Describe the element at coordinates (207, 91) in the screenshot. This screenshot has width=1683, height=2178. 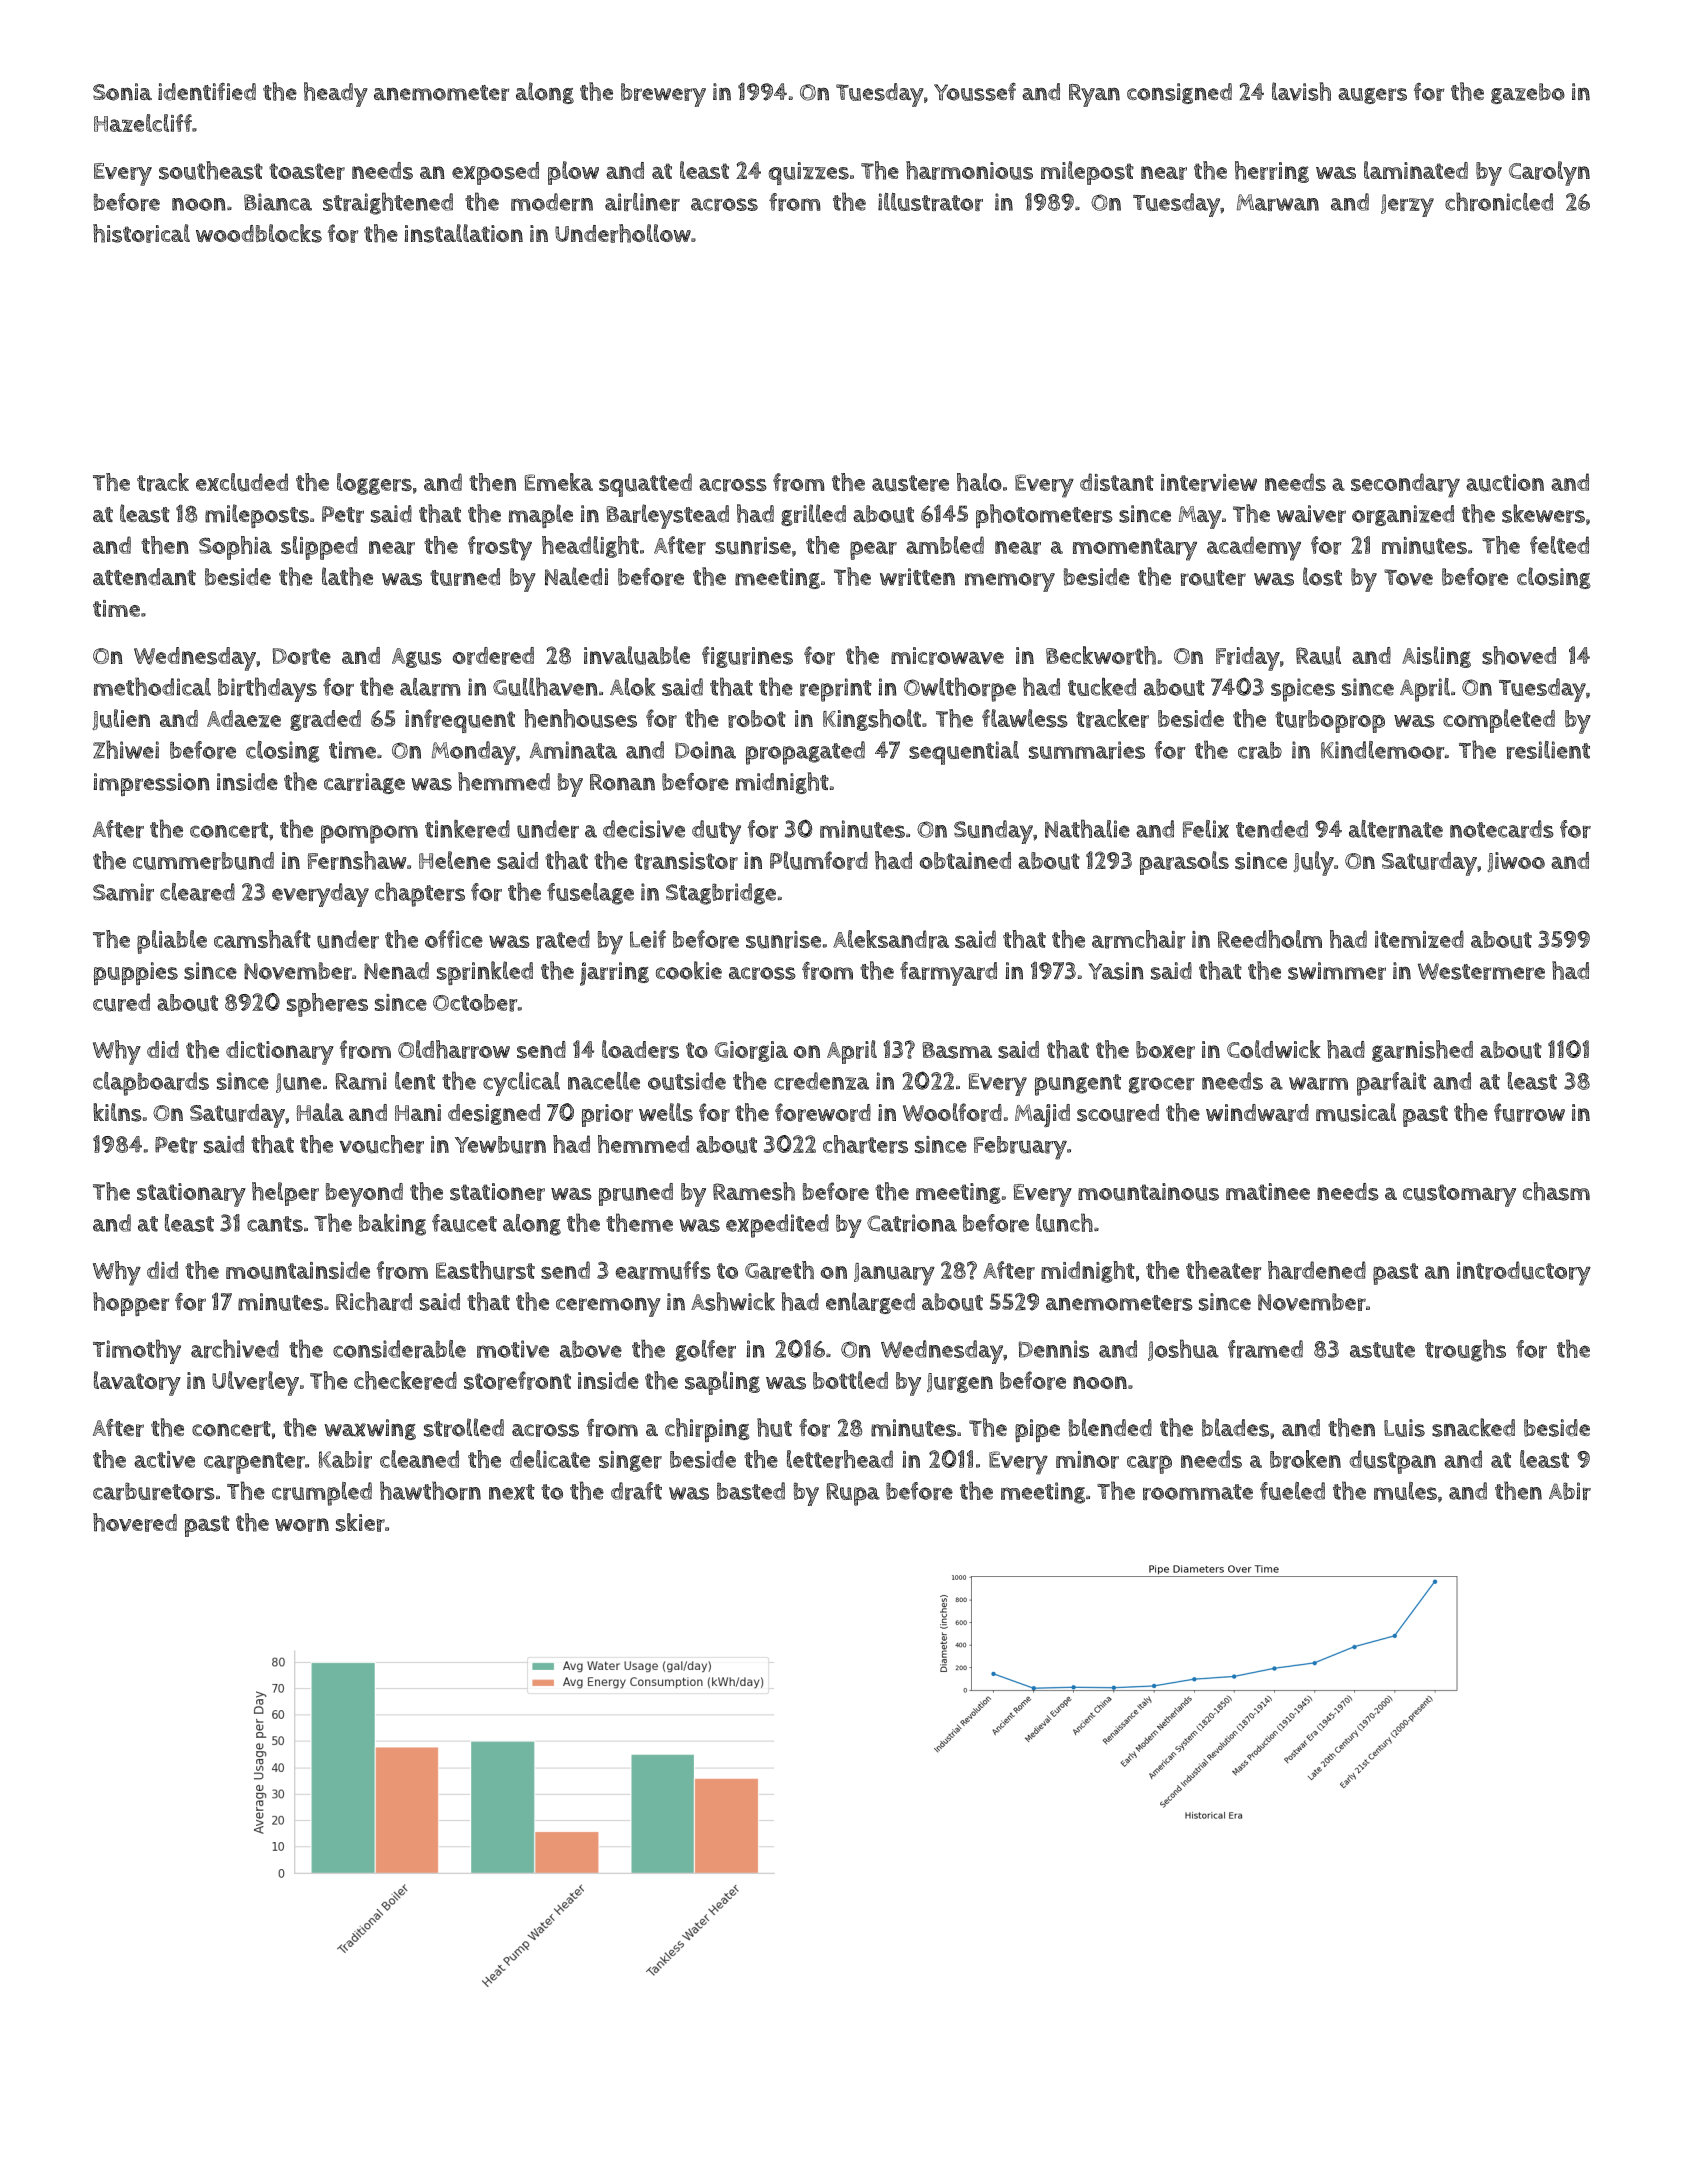
I see `identified` at that location.
